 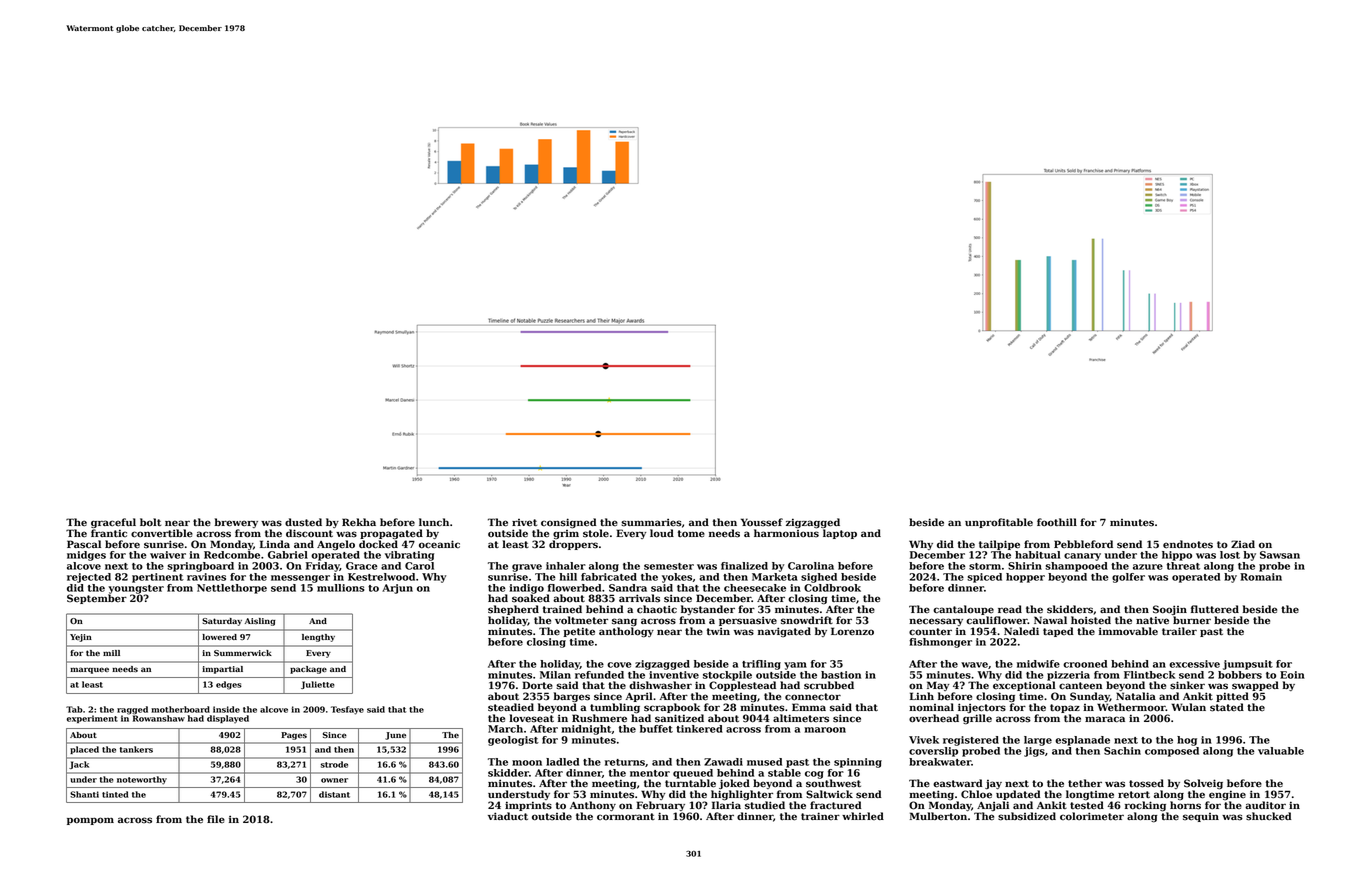 I want to click on immovable, so click(x=1128, y=631).
